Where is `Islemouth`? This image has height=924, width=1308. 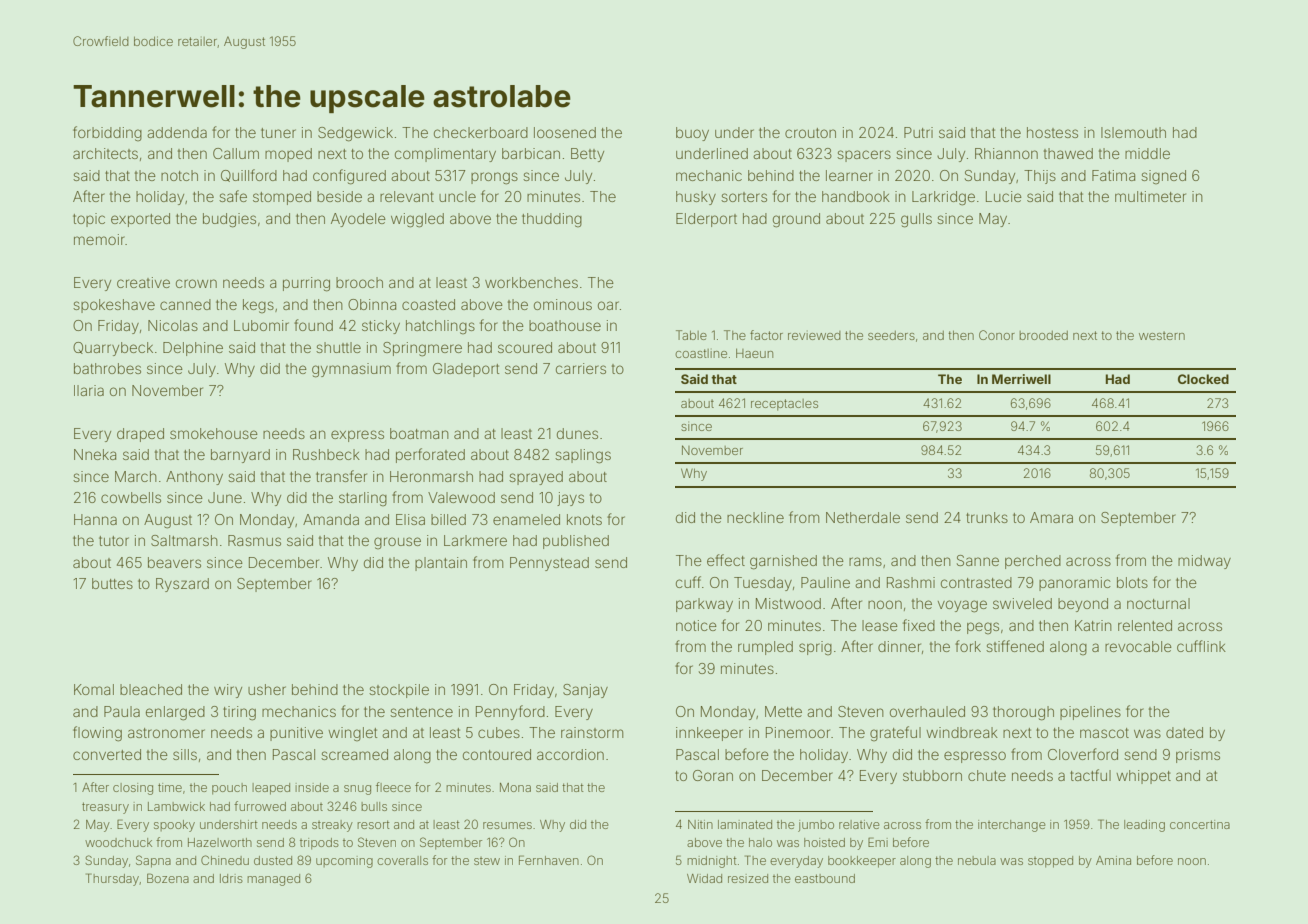 Islemouth is located at coordinates (1133, 132).
